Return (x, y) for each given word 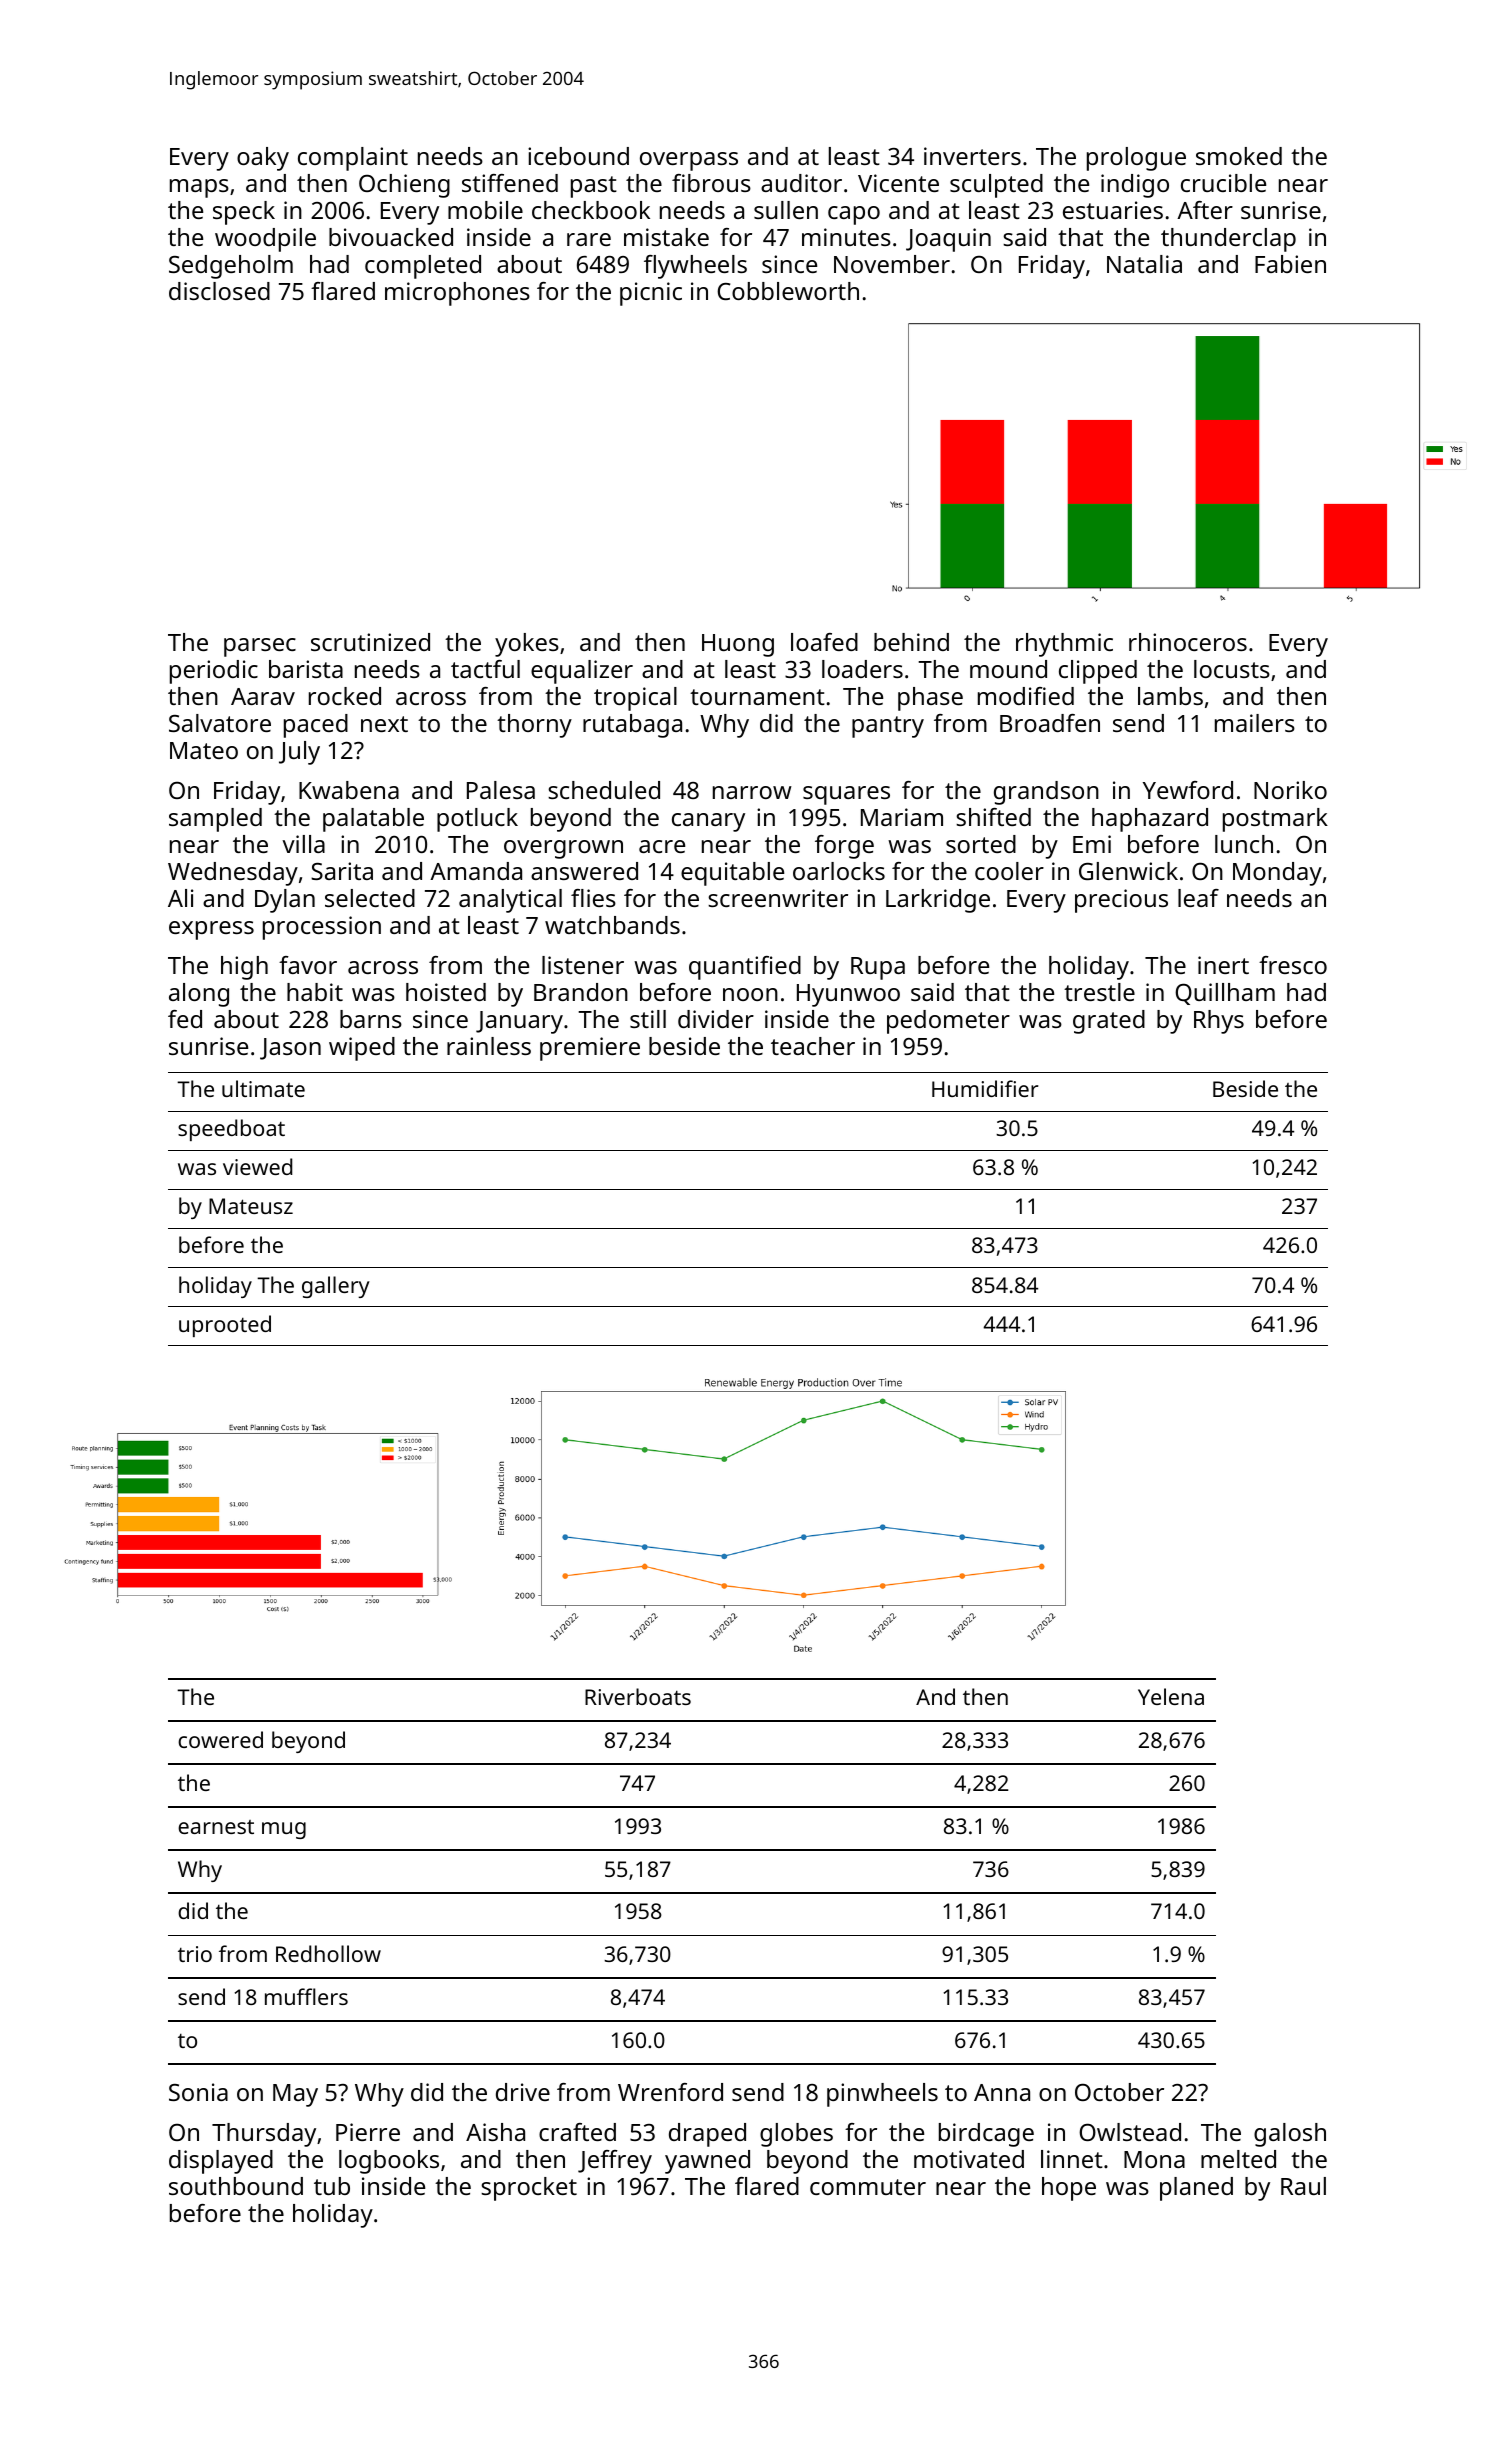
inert (1223, 965)
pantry (888, 727)
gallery (336, 1287)
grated (1109, 1022)
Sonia (198, 2092)
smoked (1239, 156)
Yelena (1171, 1696)
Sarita (342, 871)
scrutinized (370, 642)
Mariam (902, 817)
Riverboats (638, 1696)
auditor (801, 183)
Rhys (1219, 1022)
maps (199, 188)
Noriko (1290, 790)
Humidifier (985, 1088)
